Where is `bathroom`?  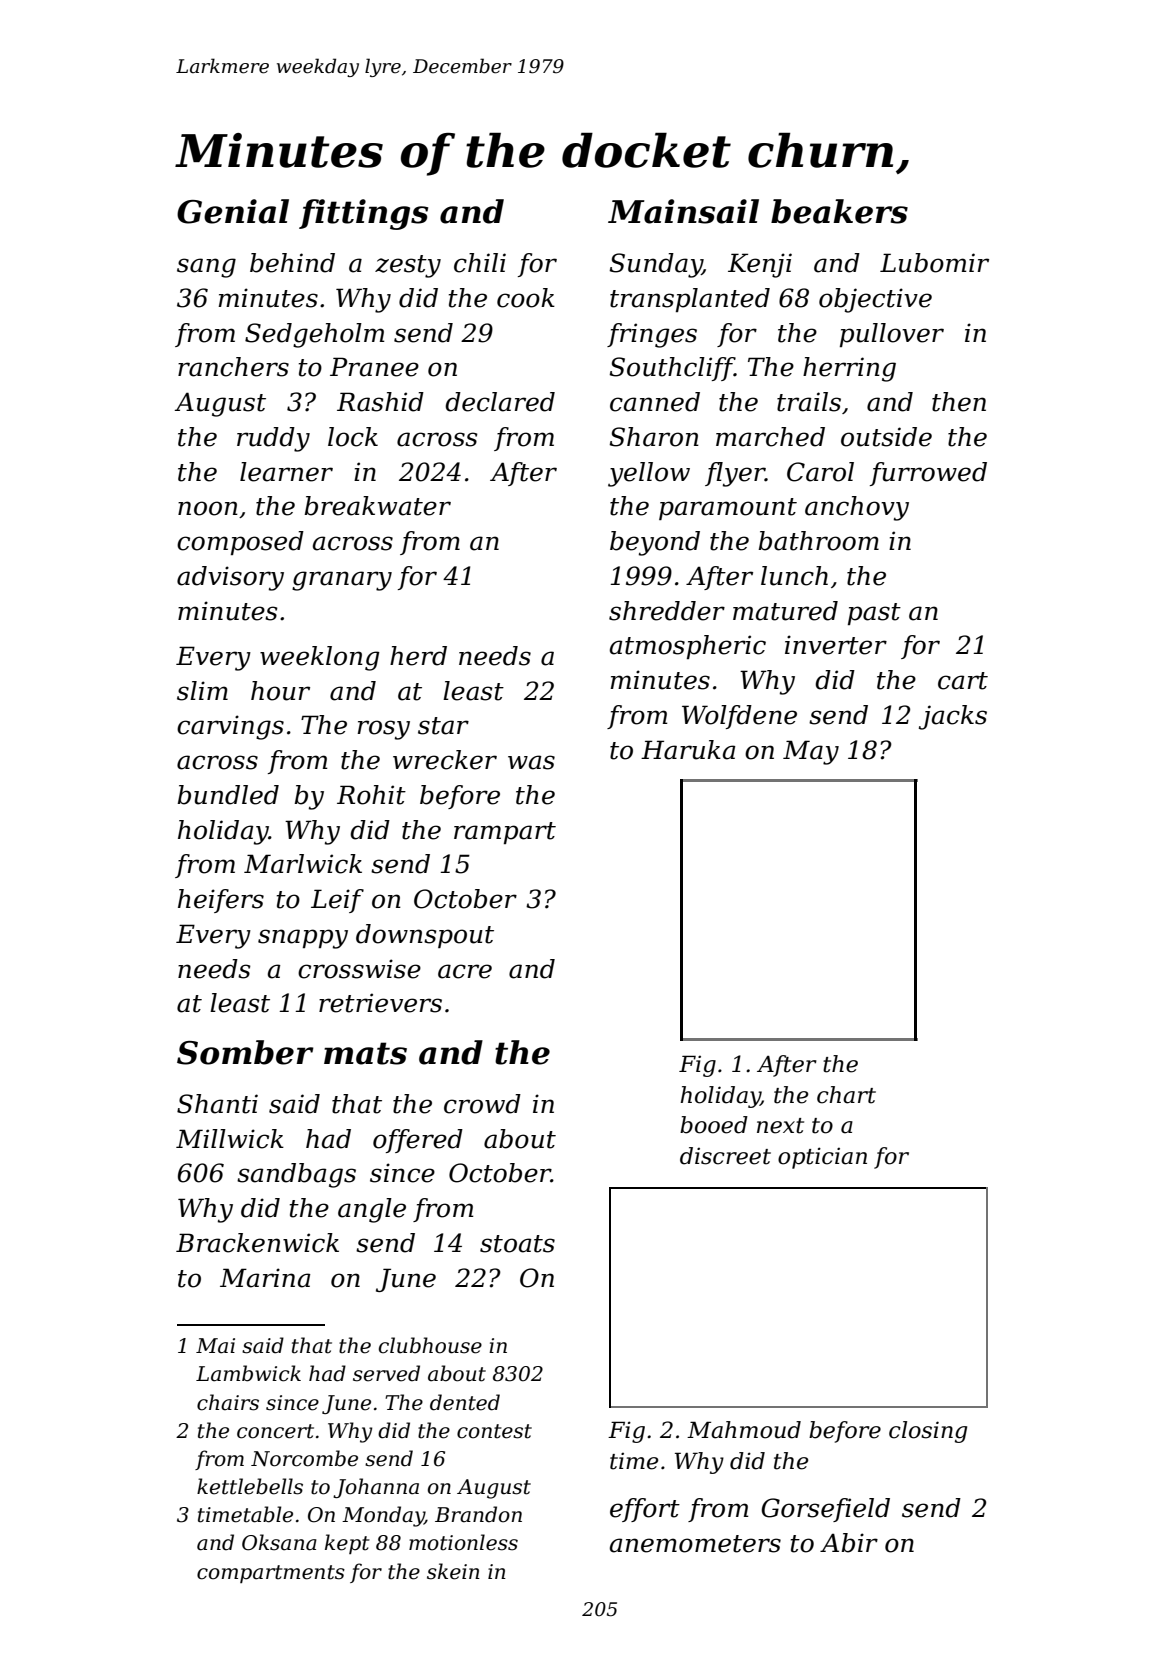
bathroom is located at coordinates (818, 541).
